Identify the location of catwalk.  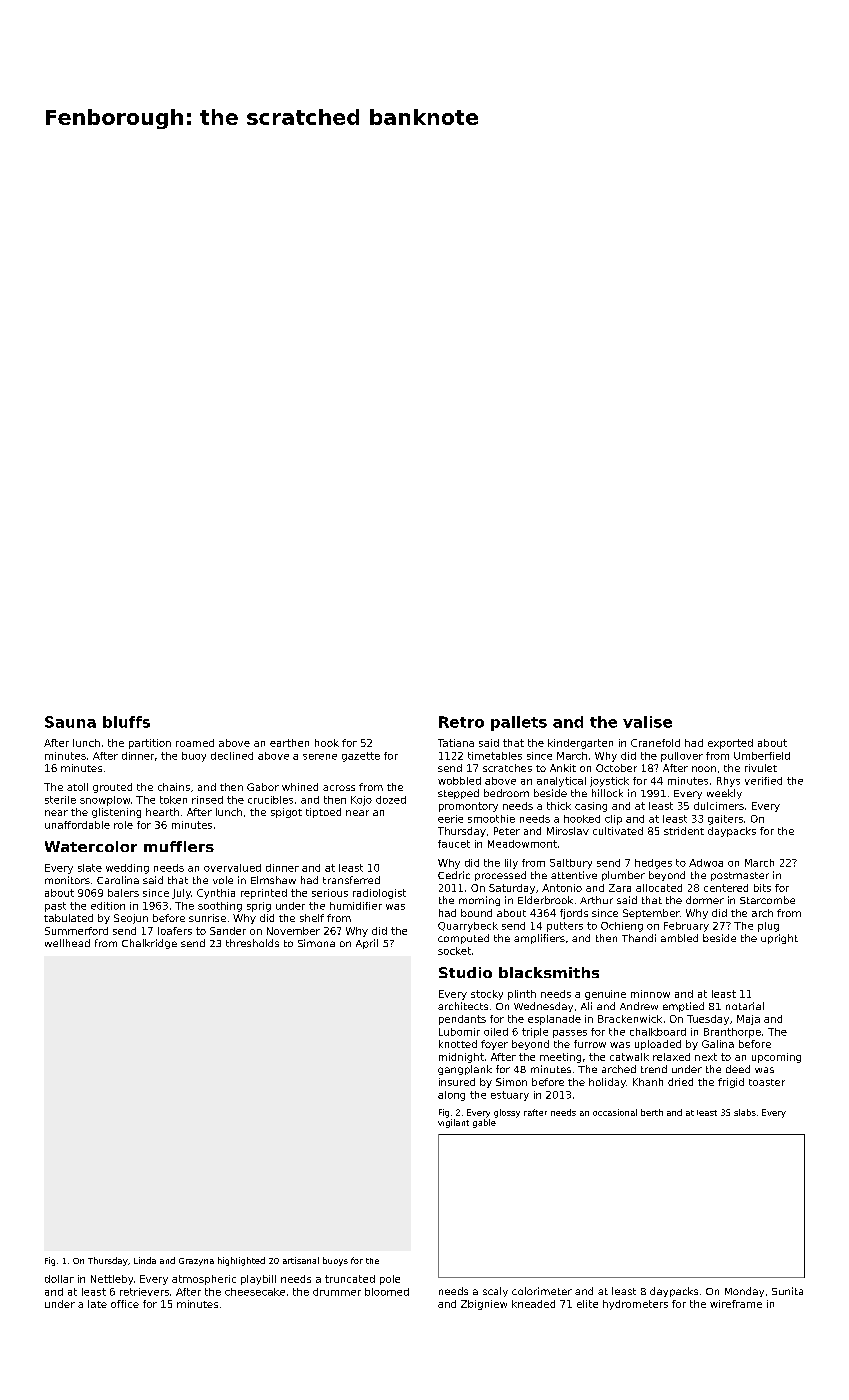
(629, 1057).
